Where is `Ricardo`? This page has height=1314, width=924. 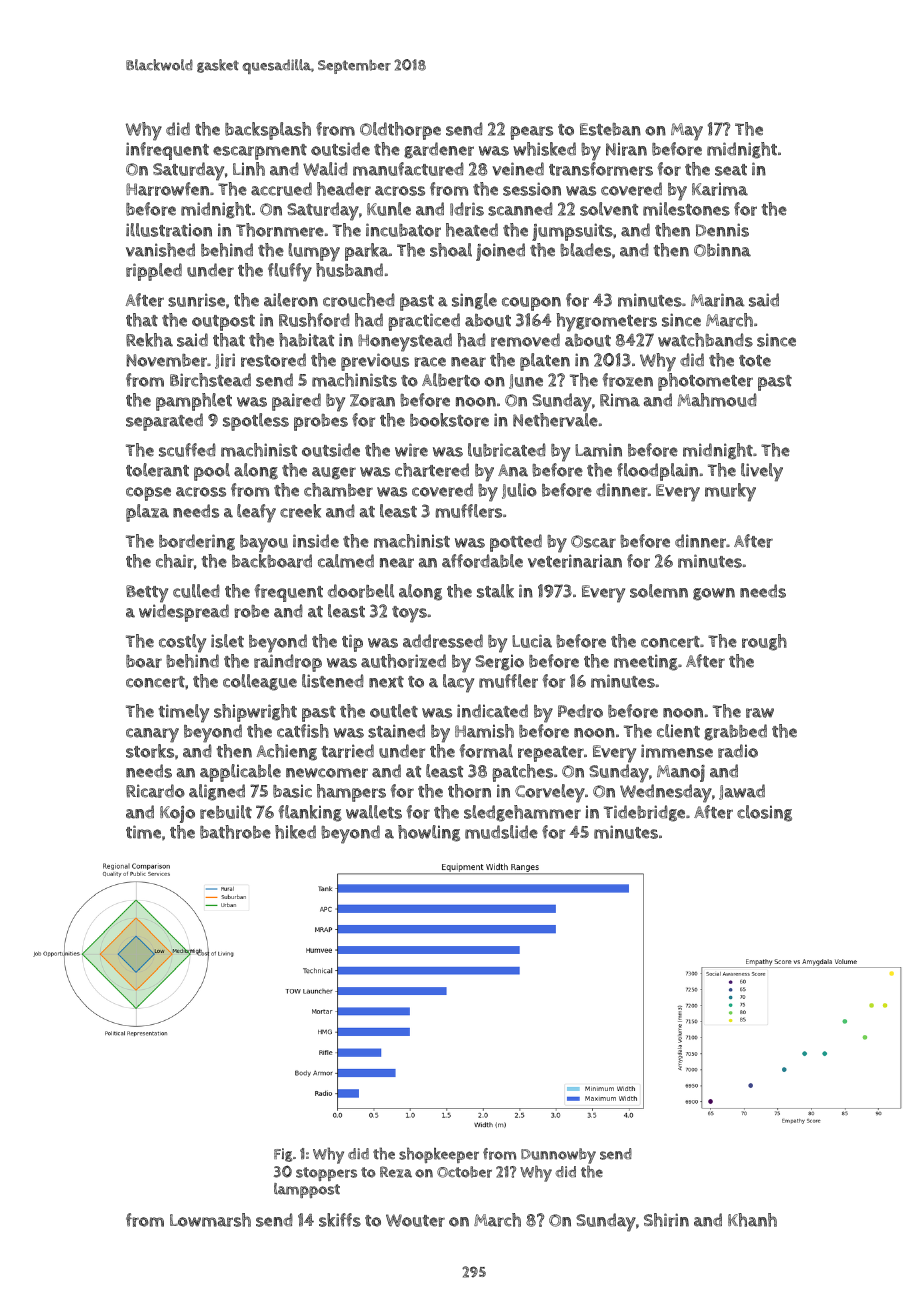
Ricardo is located at coordinates (155, 791).
